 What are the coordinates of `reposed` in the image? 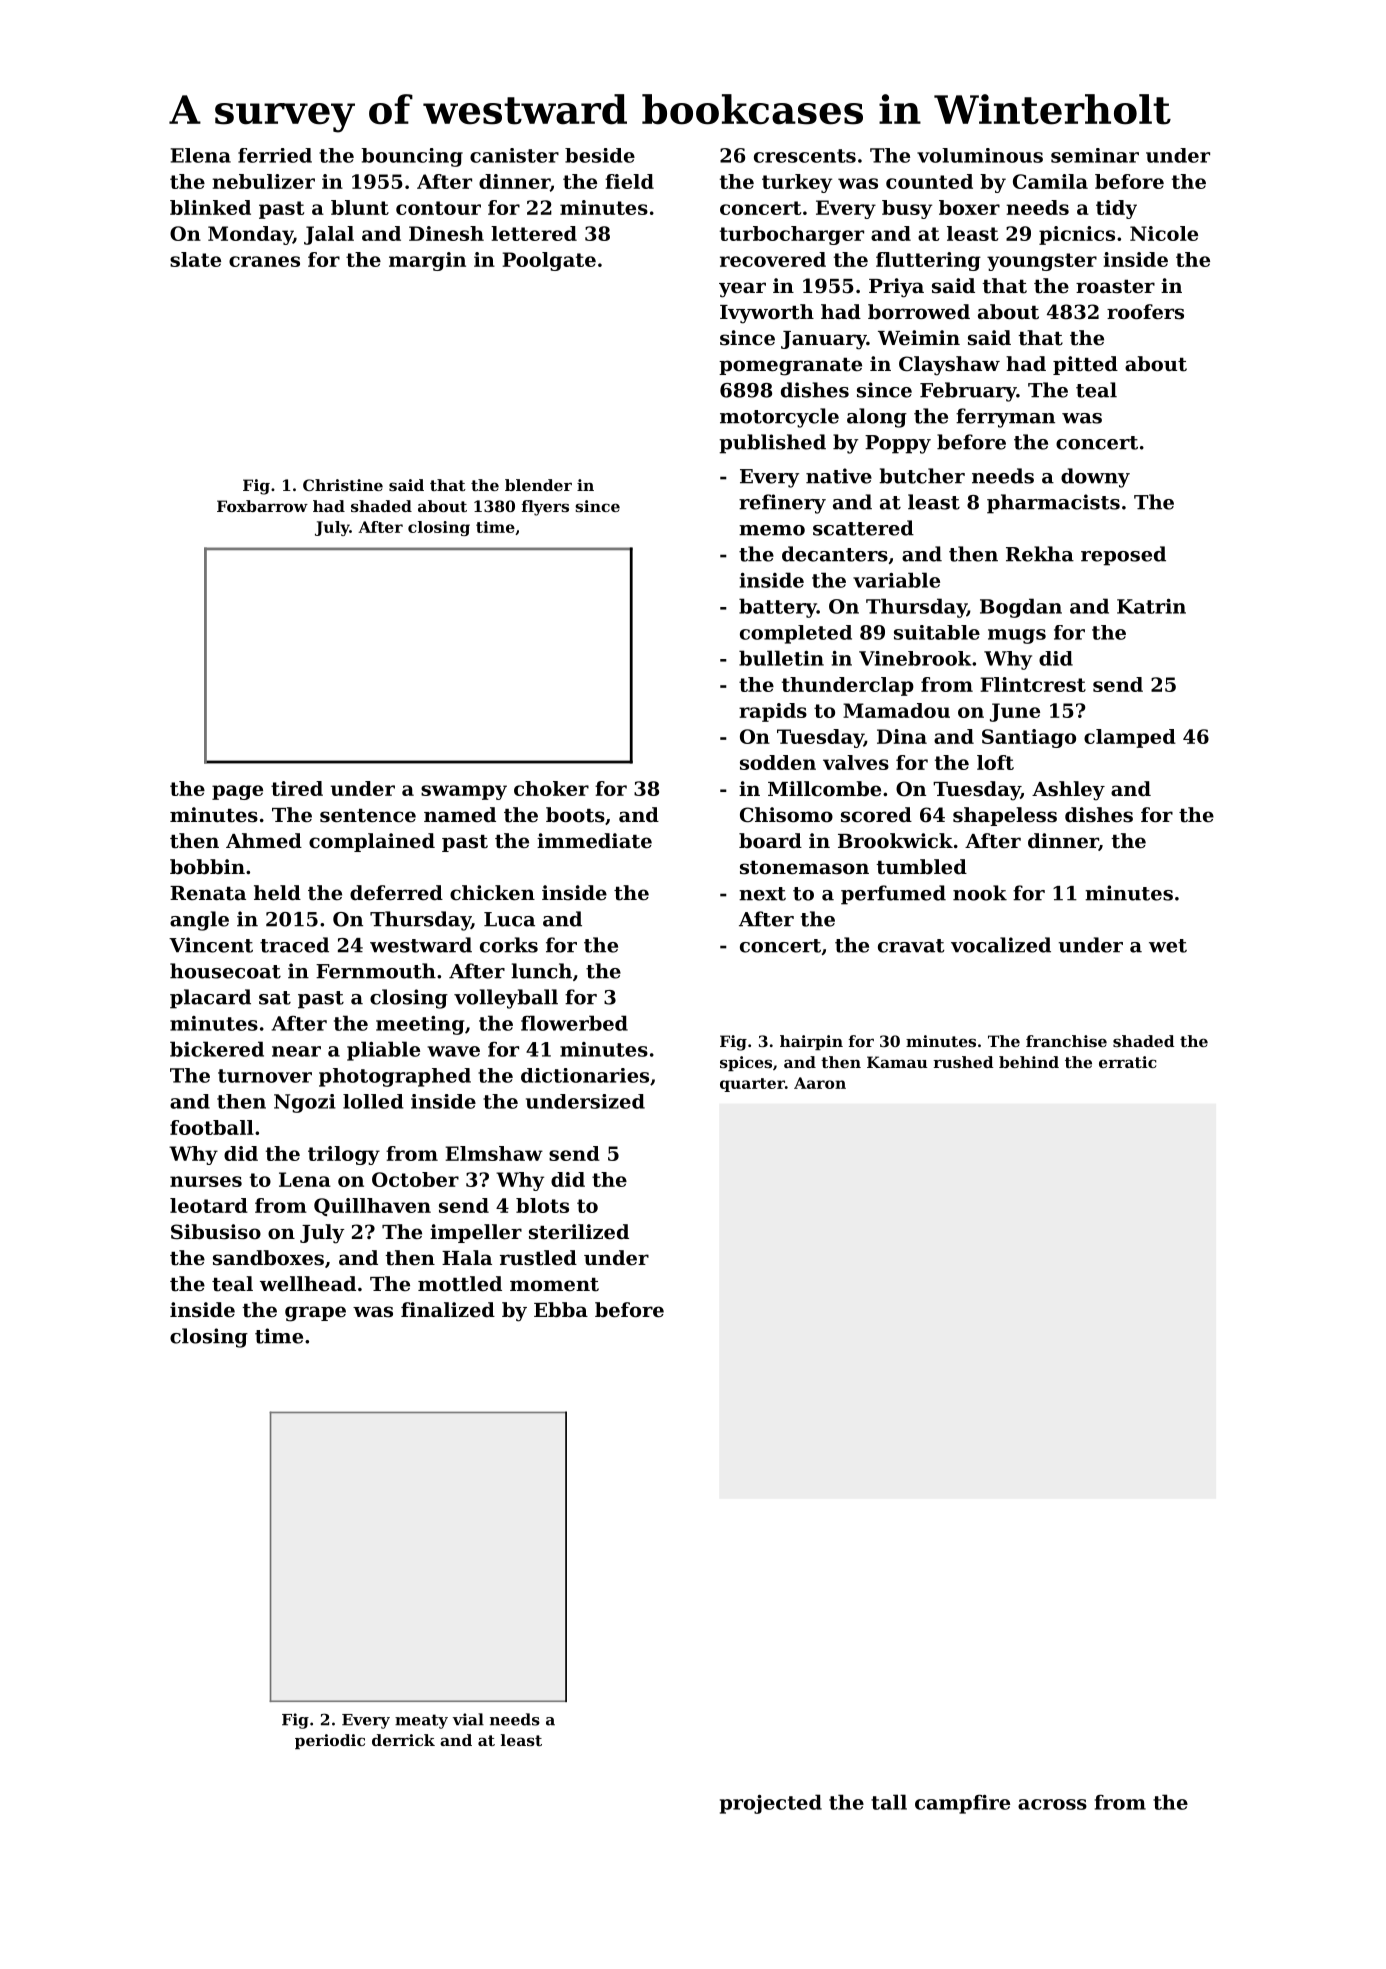 It's located at (1123, 556).
